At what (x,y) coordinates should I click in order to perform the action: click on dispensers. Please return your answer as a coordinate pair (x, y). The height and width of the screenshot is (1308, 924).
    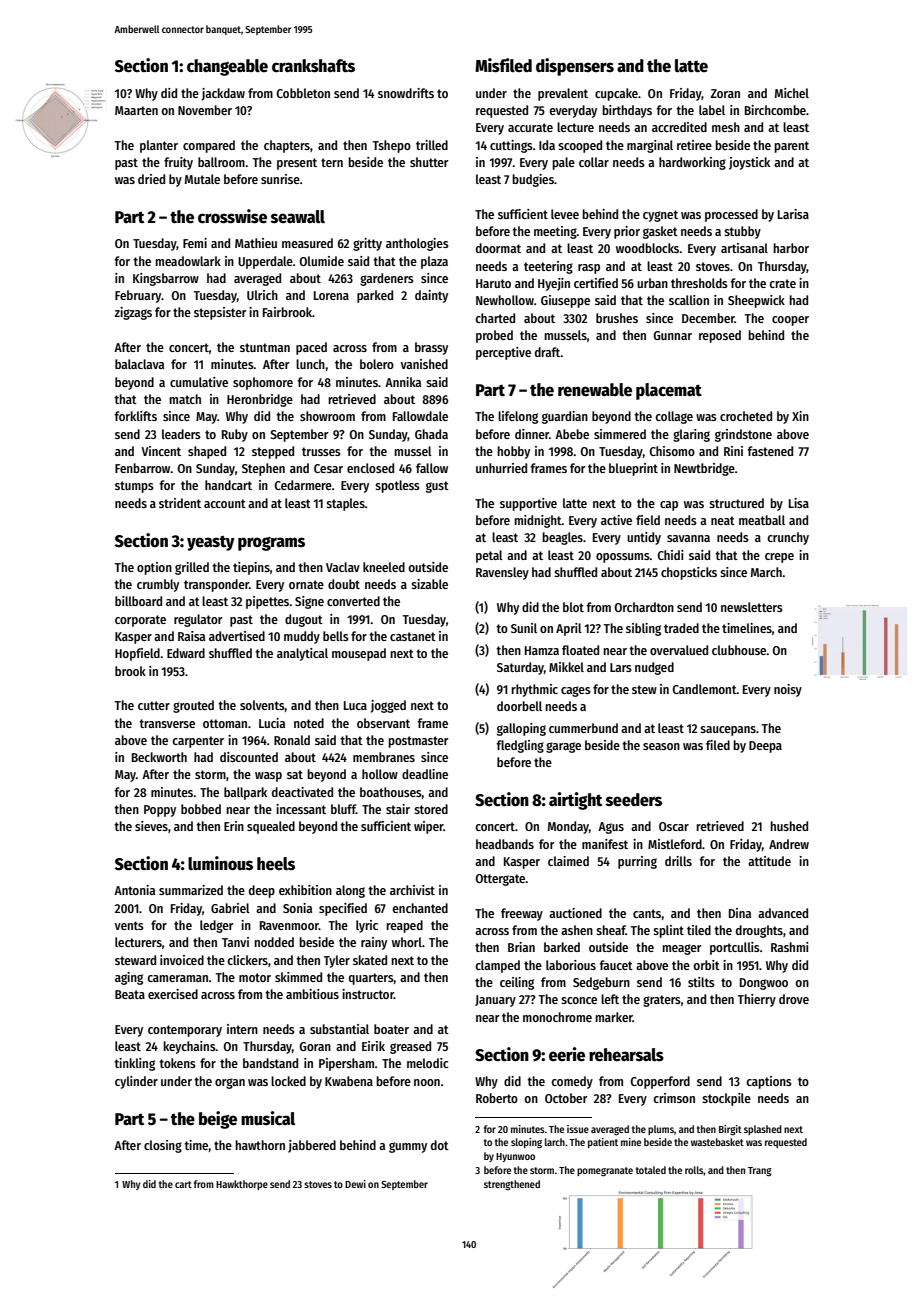
    Looking at the image, I should click on (575, 67).
